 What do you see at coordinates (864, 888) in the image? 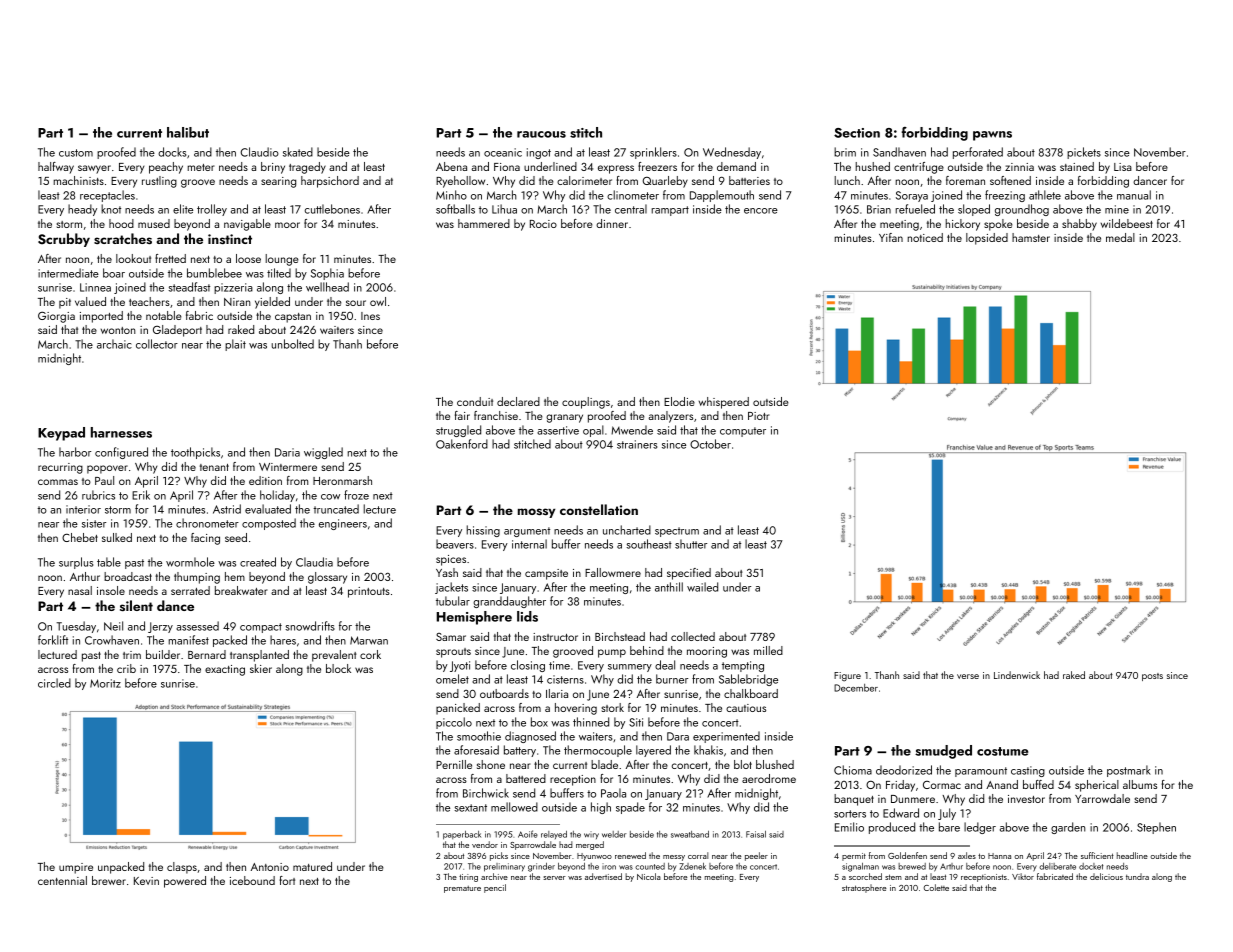
I see `stratosphere` at bounding box center [864, 888].
